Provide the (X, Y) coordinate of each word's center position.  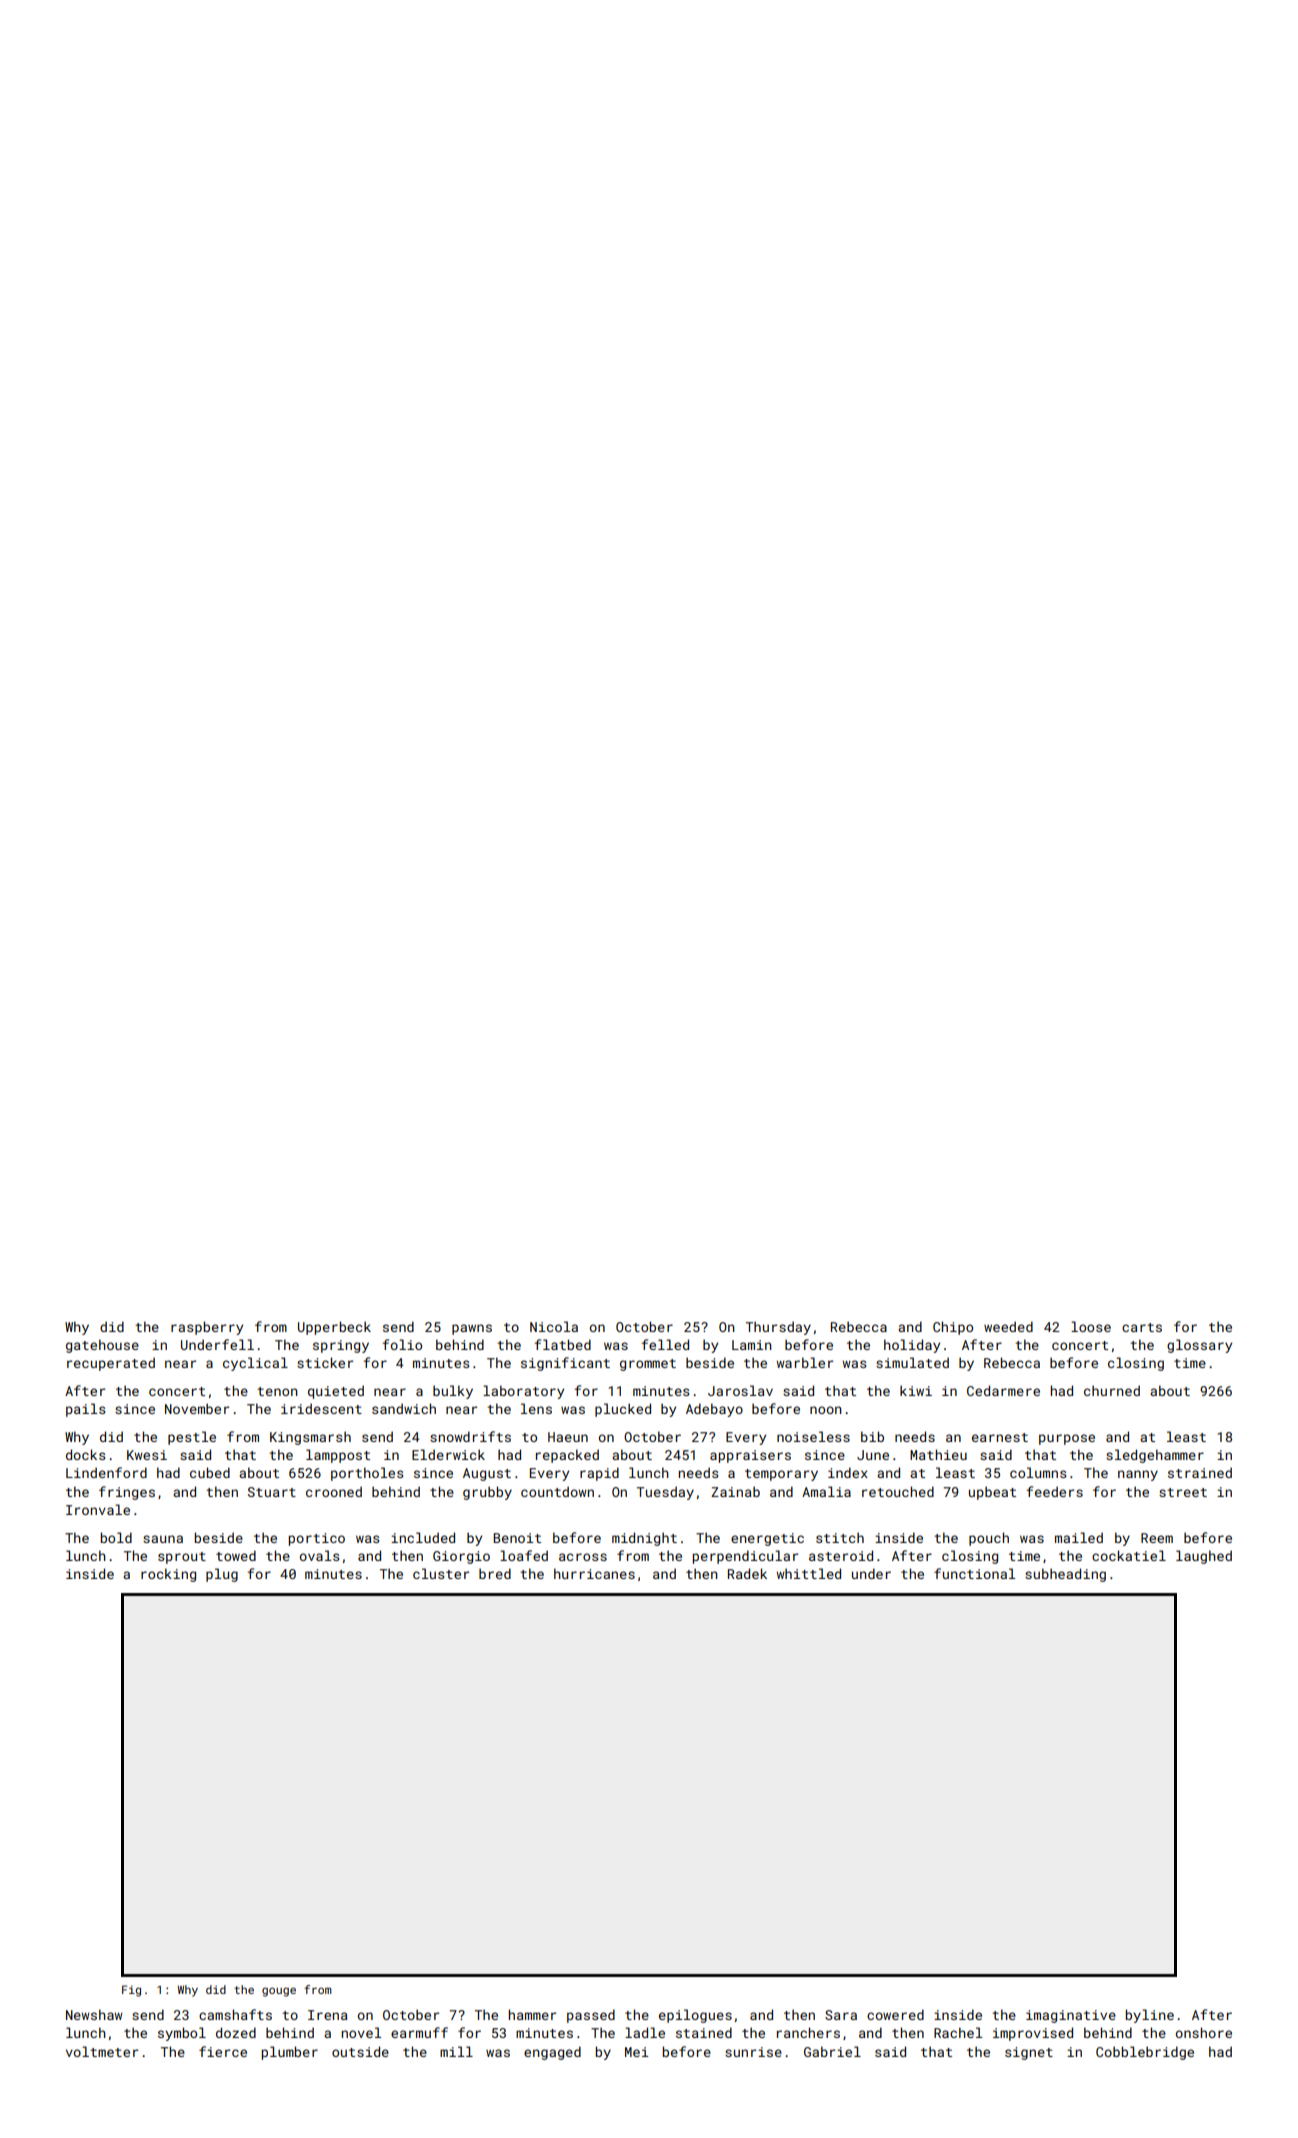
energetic (767, 1539)
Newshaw (94, 2014)
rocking (168, 1575)
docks (85, 1454)
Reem (1157, 1538)
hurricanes (594, 1573)
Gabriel (832, 2051)
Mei (636, 2052)
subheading (1065, 1575)
